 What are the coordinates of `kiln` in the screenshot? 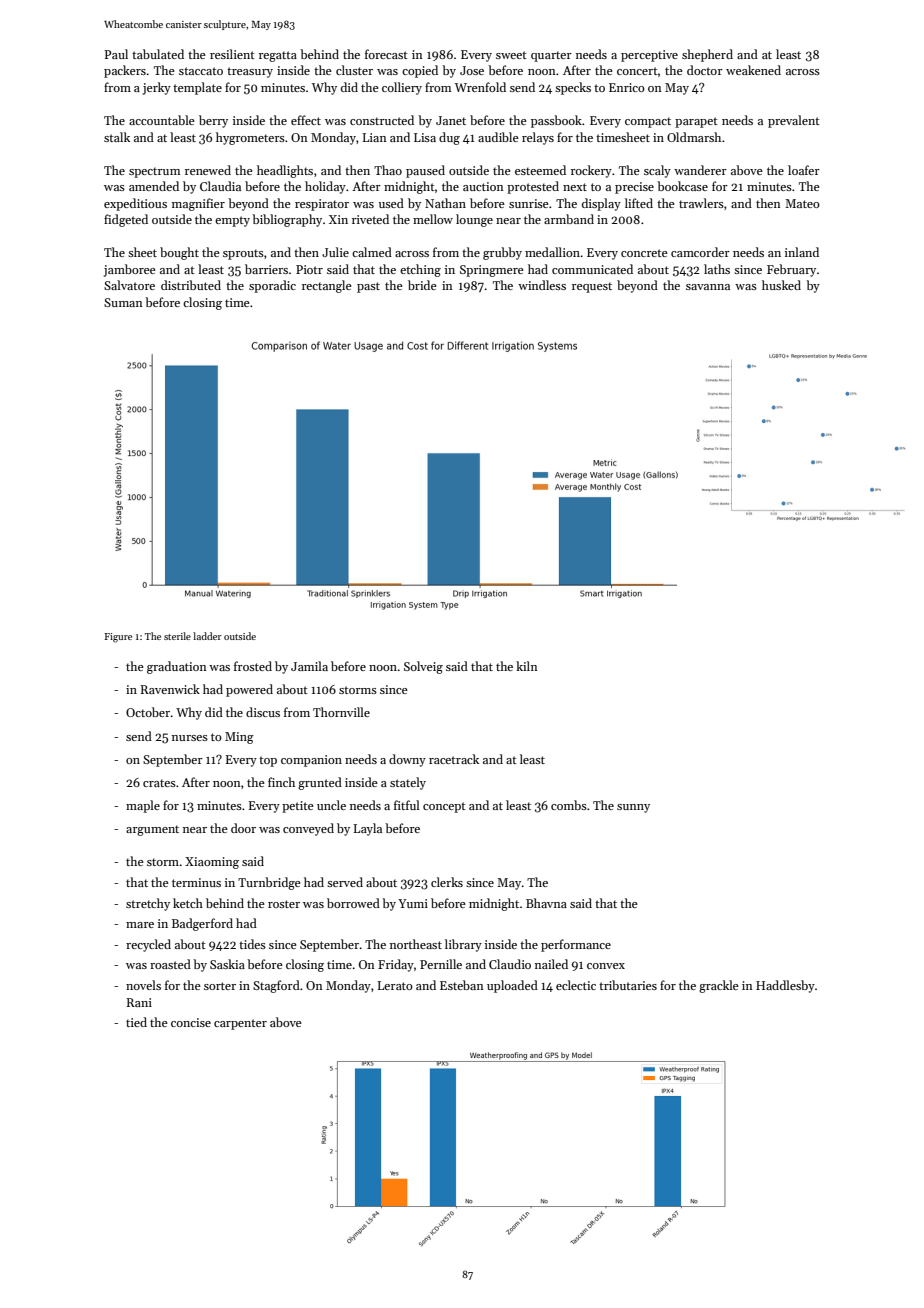 It's located at (527, 666).
